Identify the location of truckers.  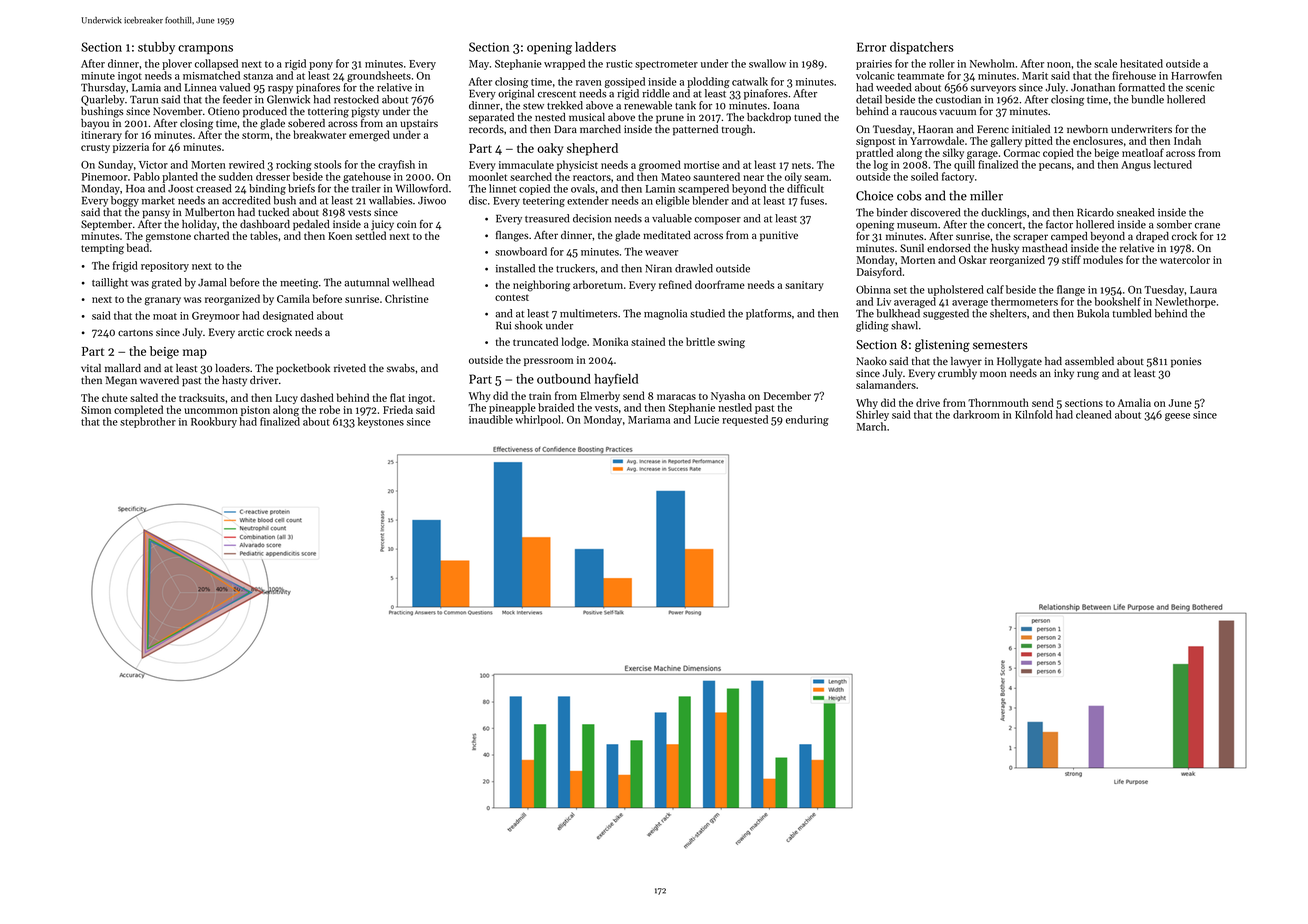
(575, 268).
